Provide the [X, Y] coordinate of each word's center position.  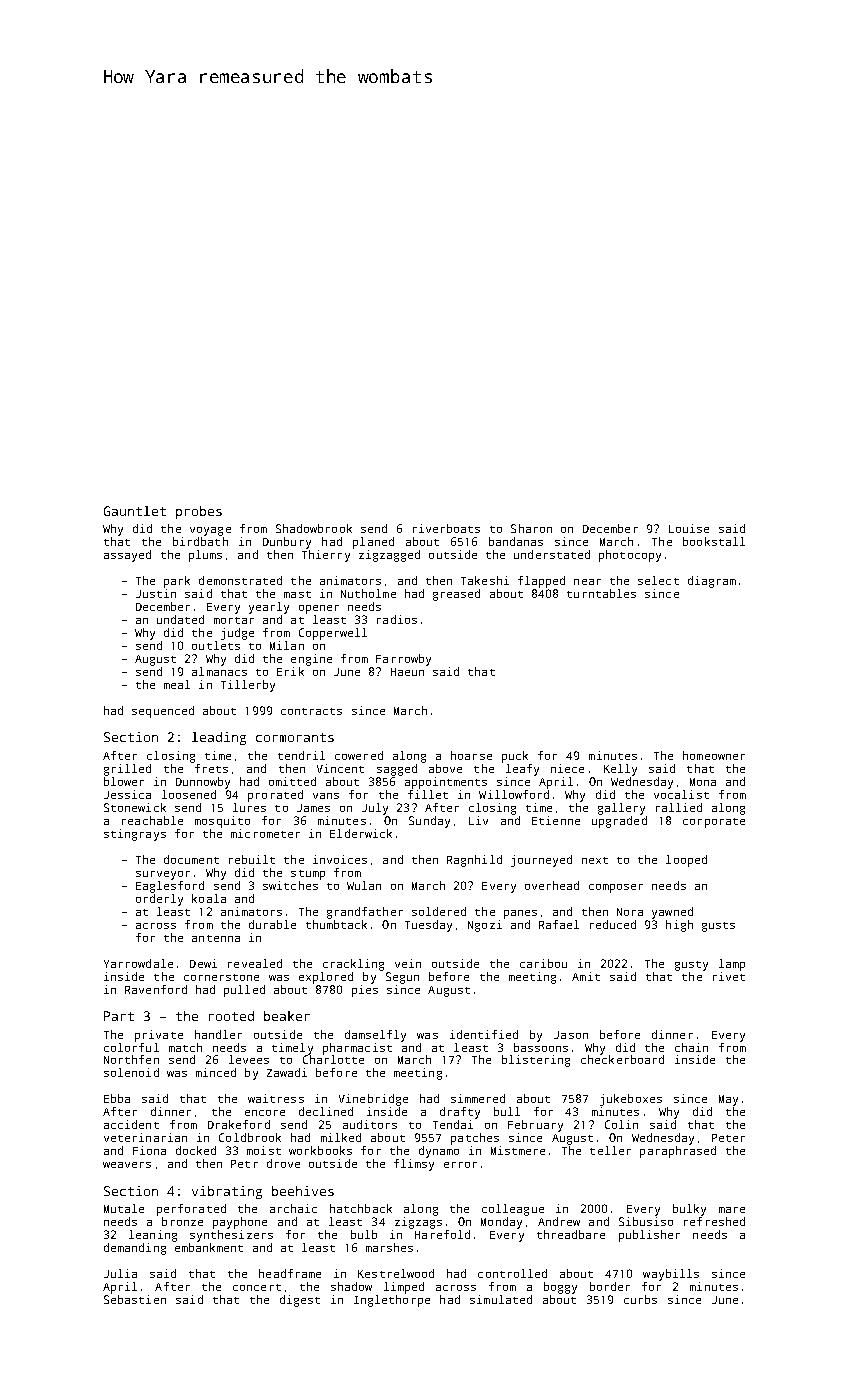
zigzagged [389, 556]
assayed [127, 556]
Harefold [442, 1234]
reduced [613, 924]
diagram [712, 582]
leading [219, 738]
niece [567, 768]
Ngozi [485, 926]
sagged [397, 770]
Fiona [149, 1150]
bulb [364, 1234]
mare [732, 1210]
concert [257, 1287]
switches [290, 885]
